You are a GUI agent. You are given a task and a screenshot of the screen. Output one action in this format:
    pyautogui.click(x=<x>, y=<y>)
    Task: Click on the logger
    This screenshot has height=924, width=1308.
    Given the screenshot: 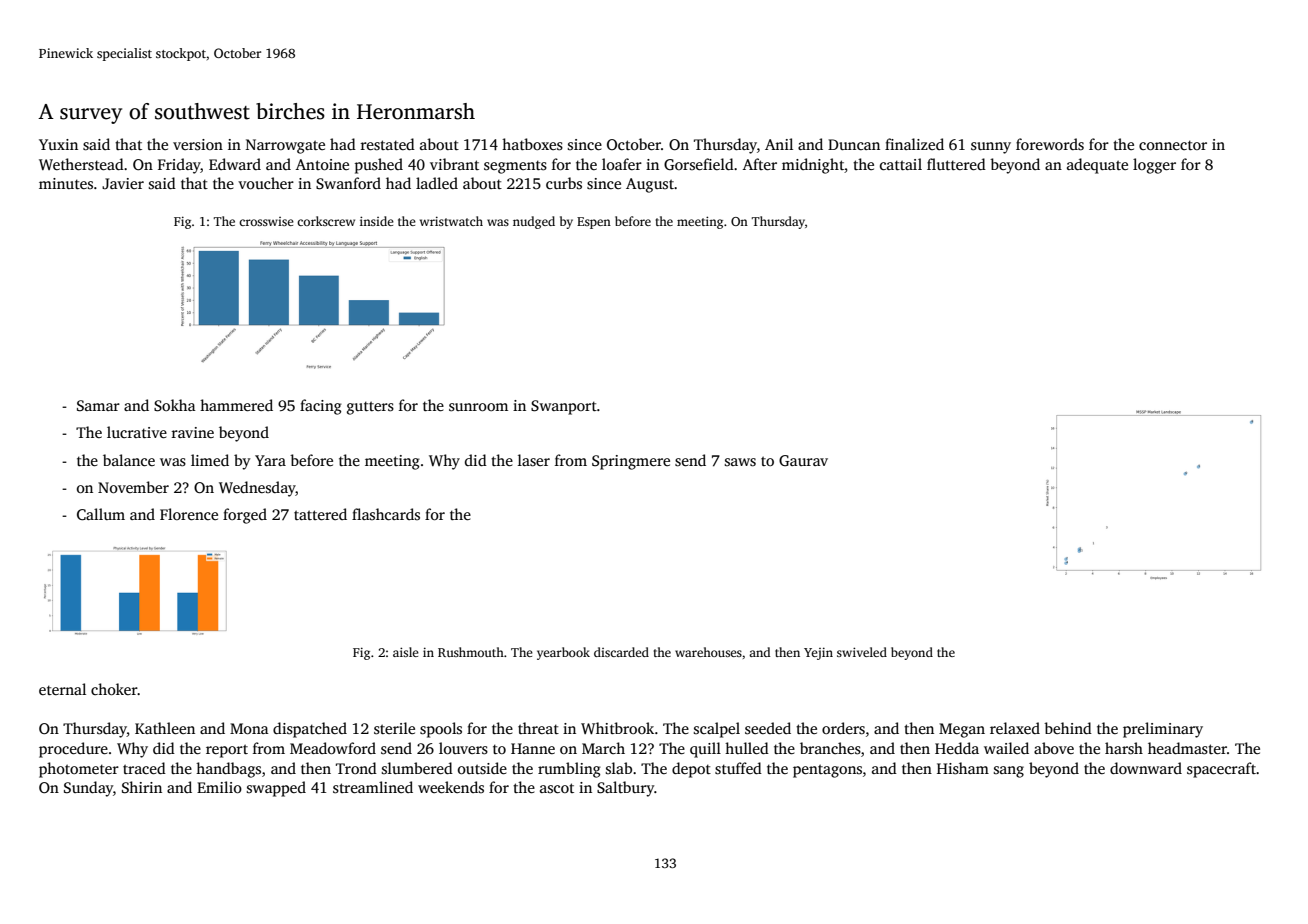 What is the action you would take?
    pyautogui.click(x=1154, y=166)
